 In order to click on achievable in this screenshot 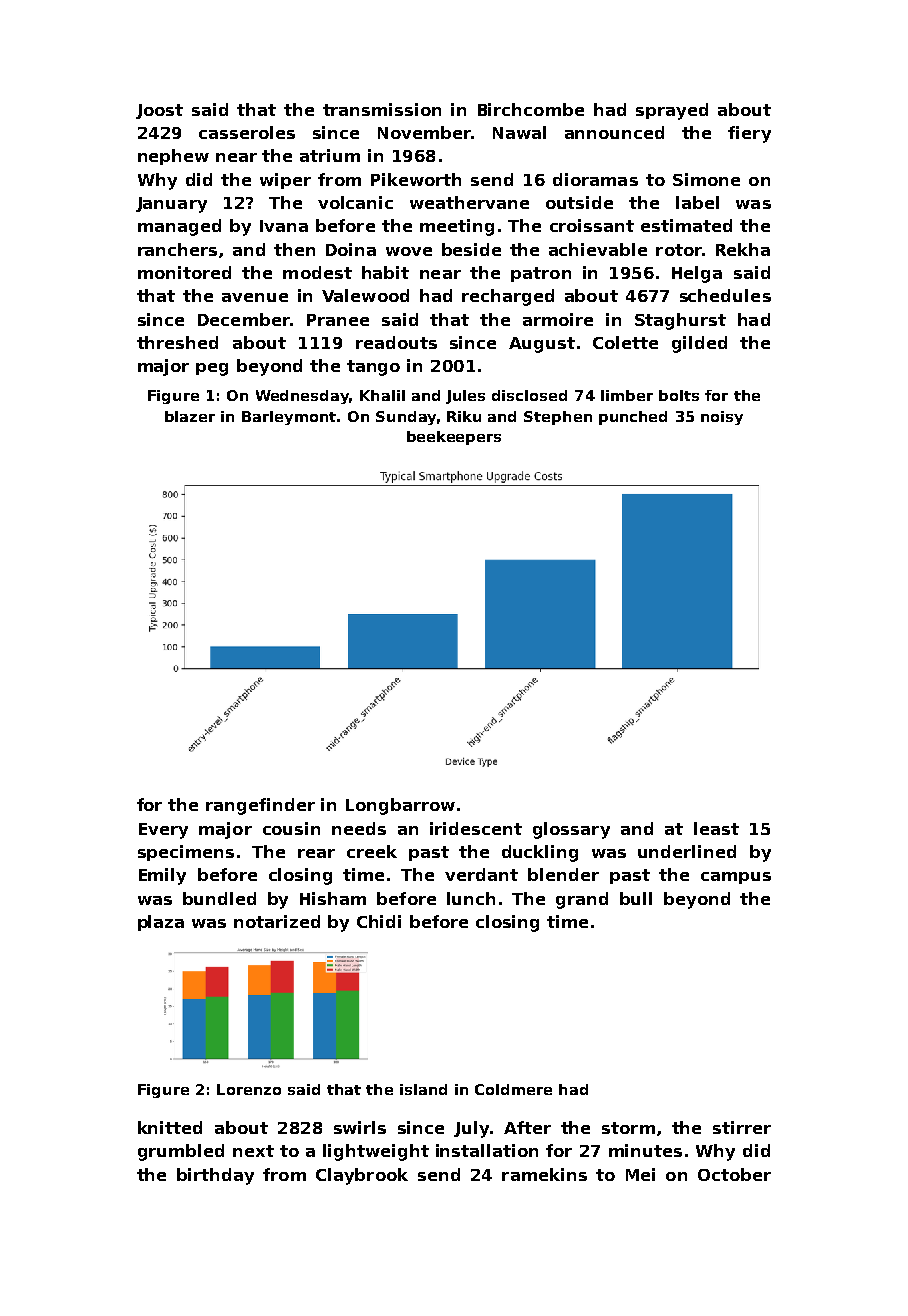, I will do `click(598, 249)`.
